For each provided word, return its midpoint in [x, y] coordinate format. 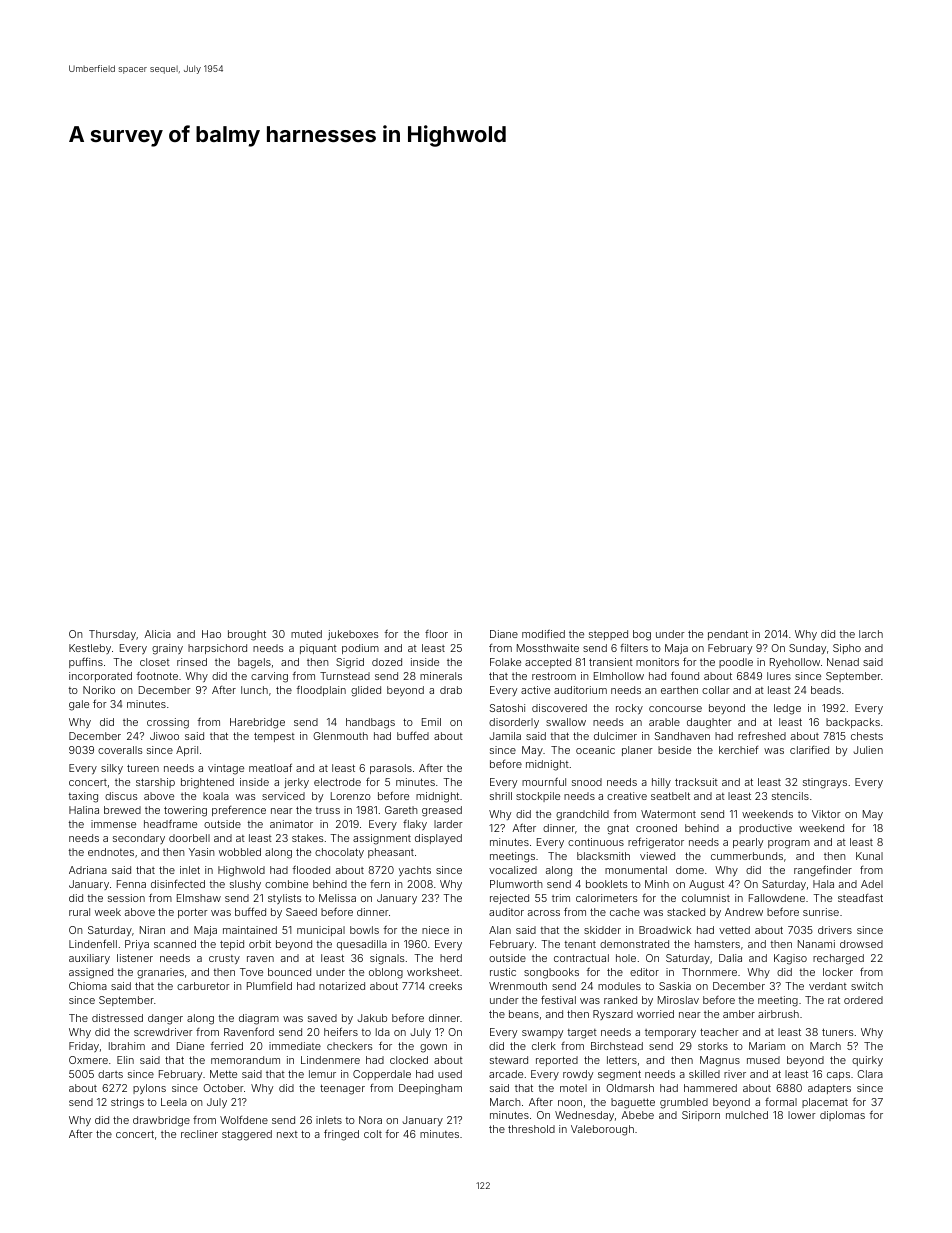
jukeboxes [353, 635]
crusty [224, 959]
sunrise [821, 912]
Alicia [157, 634]
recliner [199, 1134]
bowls [364, 930]
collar [716, 690]
